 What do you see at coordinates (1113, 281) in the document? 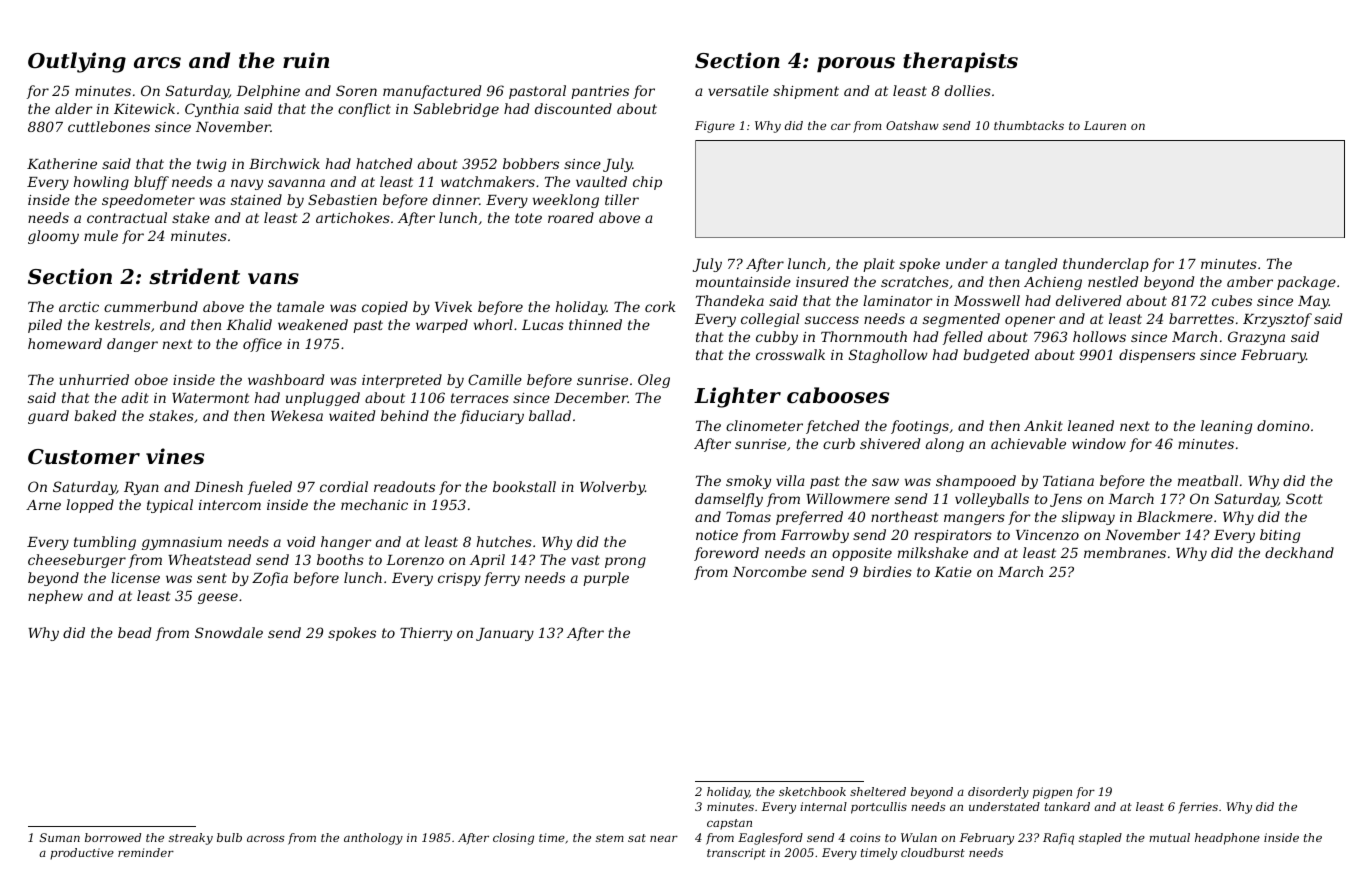
I see `nestled` at bounding box center [1113, 281].
